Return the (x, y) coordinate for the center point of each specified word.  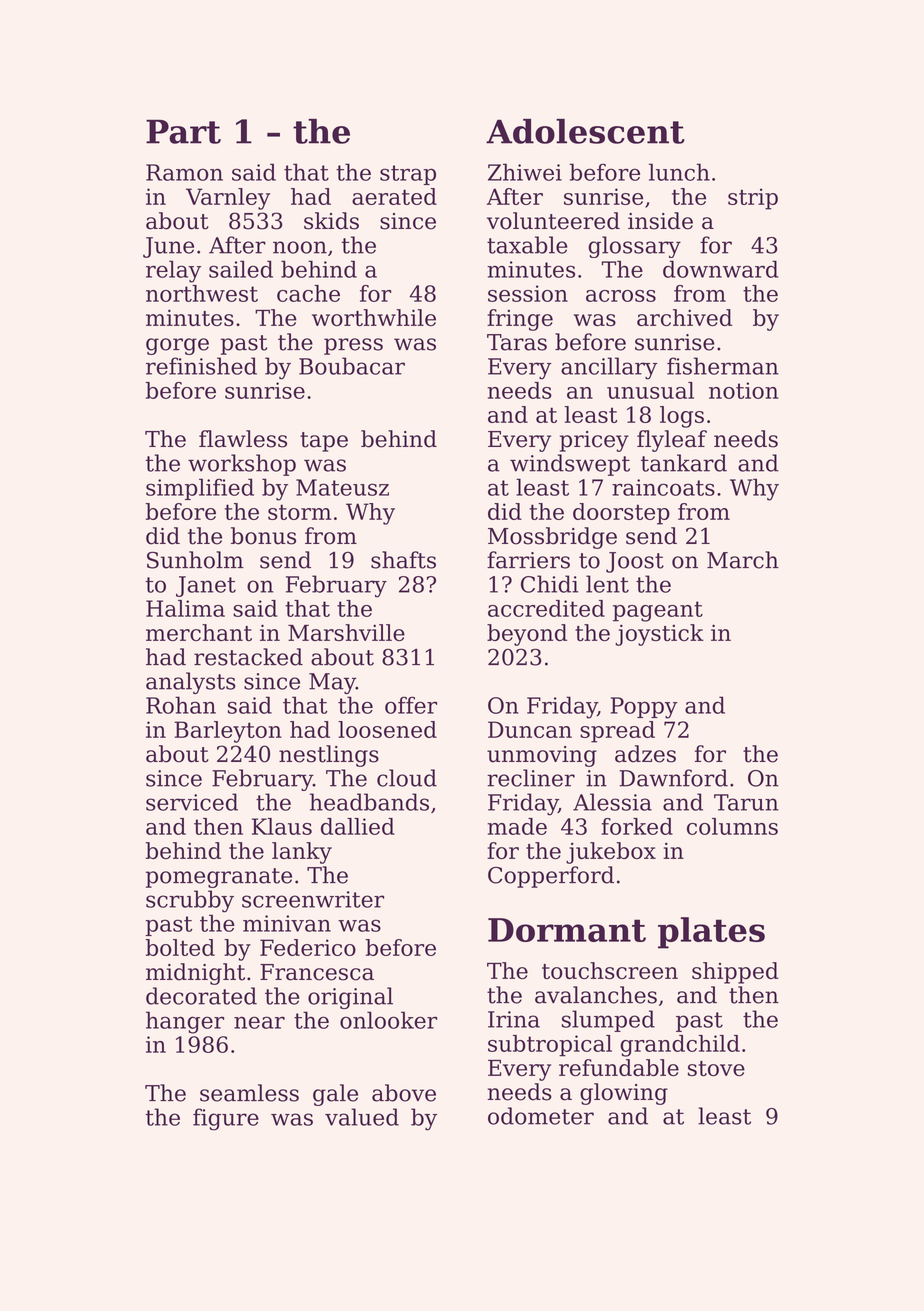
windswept (570, 465)
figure (226, 1119)
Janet (206, 586)
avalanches (596, 995)
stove (716, 1068)
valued (362, 1117)
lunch (679, 172)
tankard (684, 463)
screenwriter (313, 899)
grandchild (680, 1046)
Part (183, 132)
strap (408, 175)
